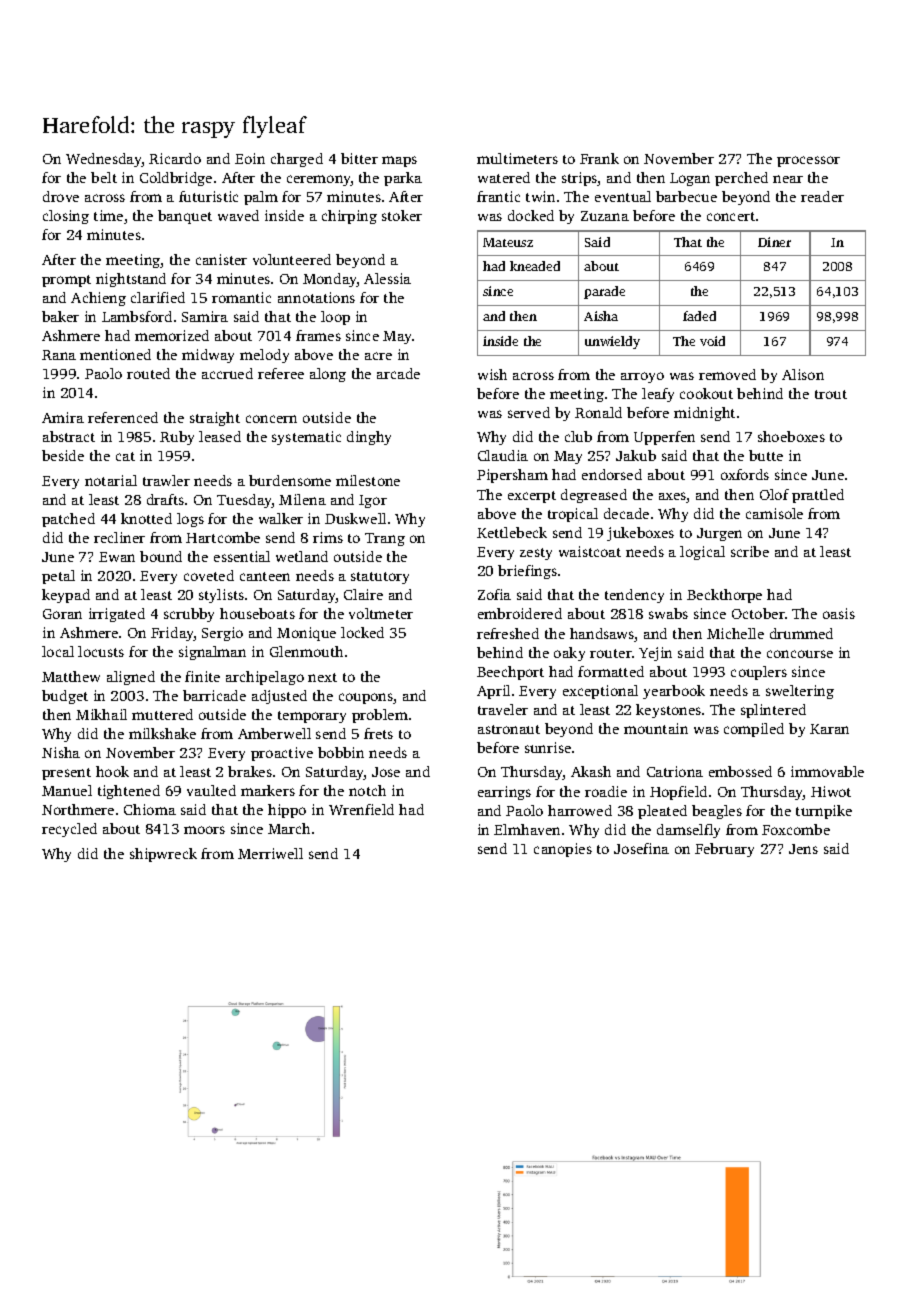 This page has width=908, height=1316. I want to click on faded, so click(699, 316).
